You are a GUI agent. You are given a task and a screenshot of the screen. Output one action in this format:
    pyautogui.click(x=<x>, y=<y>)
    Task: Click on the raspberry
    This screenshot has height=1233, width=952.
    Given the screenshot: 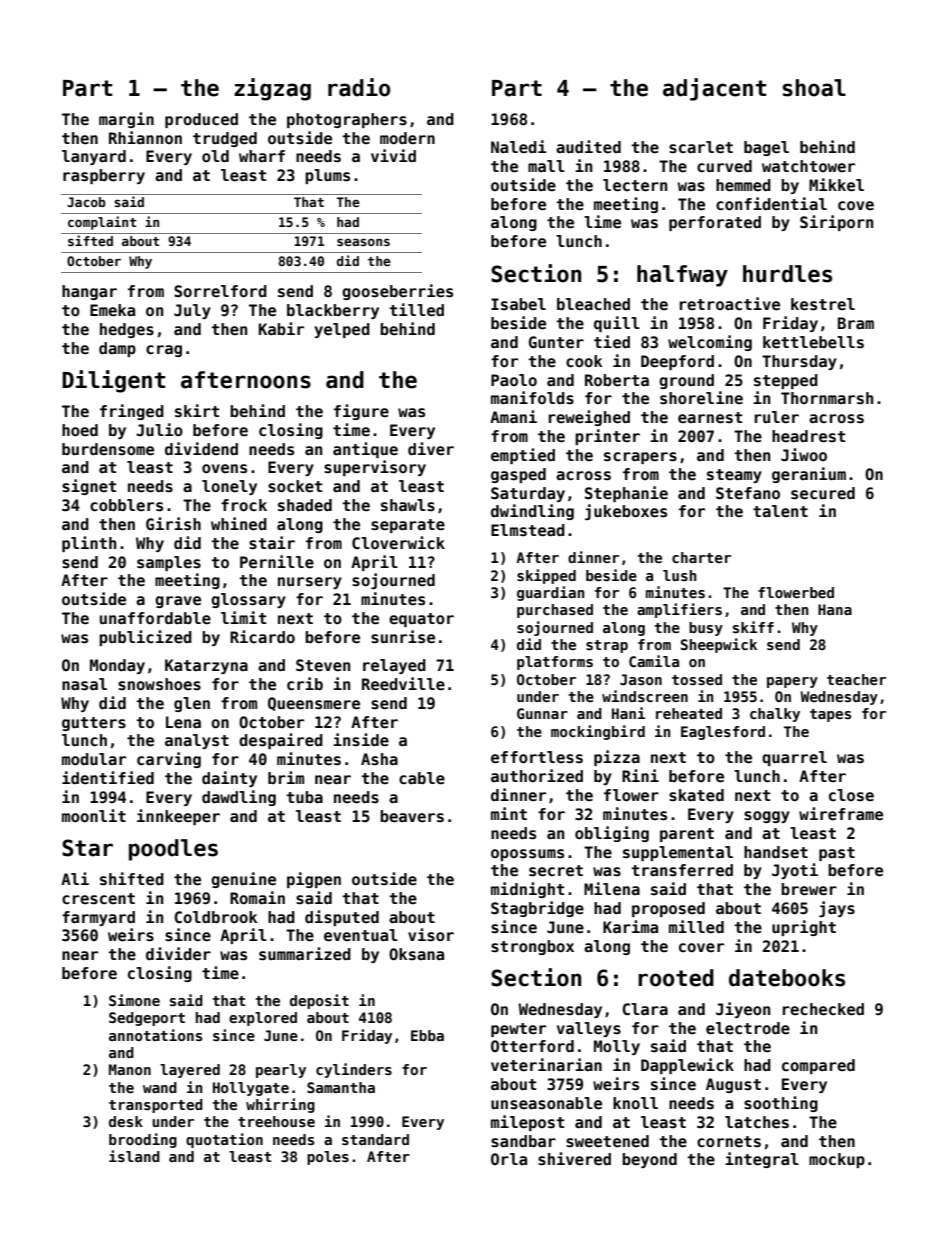 What is the action you would take?
    pyautogui.click(x=104, y=176)
